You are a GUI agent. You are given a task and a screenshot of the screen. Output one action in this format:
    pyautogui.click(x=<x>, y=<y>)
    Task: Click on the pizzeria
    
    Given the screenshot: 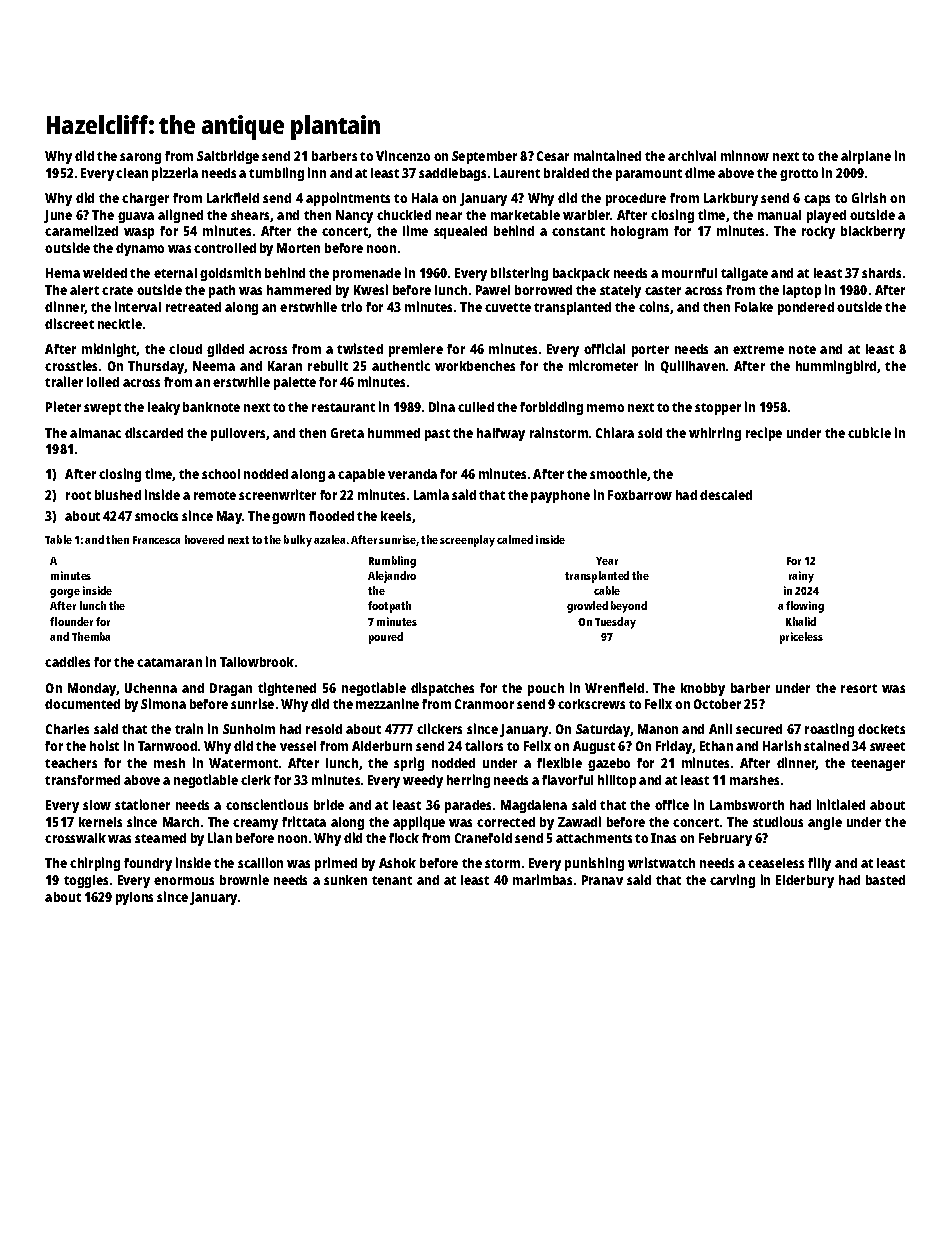 What is the action you would take?
    pyautogui.click(x=175, y=174)
